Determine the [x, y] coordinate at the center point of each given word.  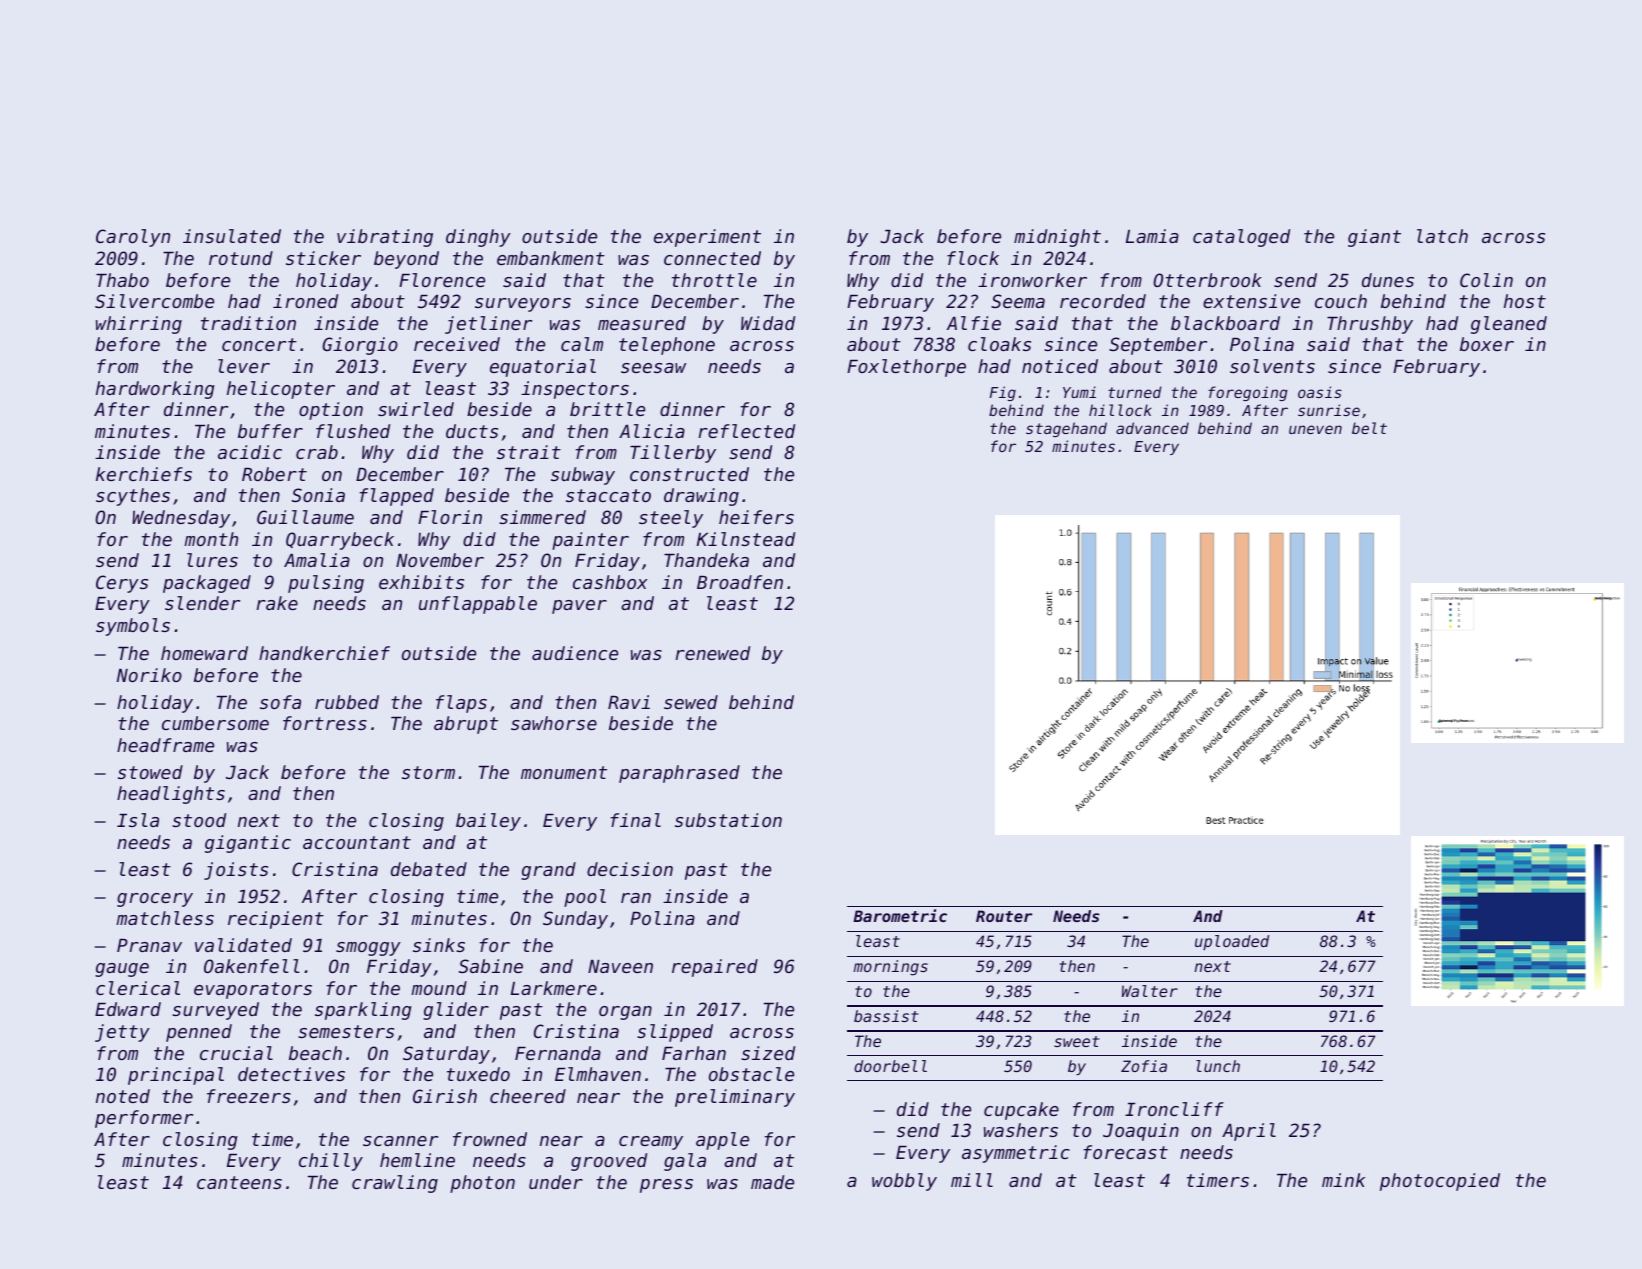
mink [1343, 1180]
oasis [1320, 392]
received [457, 344]
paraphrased [679, 774]
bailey [488, 822]
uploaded [1232, 942]
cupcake [1021, 1111]
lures [212, 560]
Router [1004, 916]
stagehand [1066, 429]
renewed [713, 653]
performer [144, 1119]
